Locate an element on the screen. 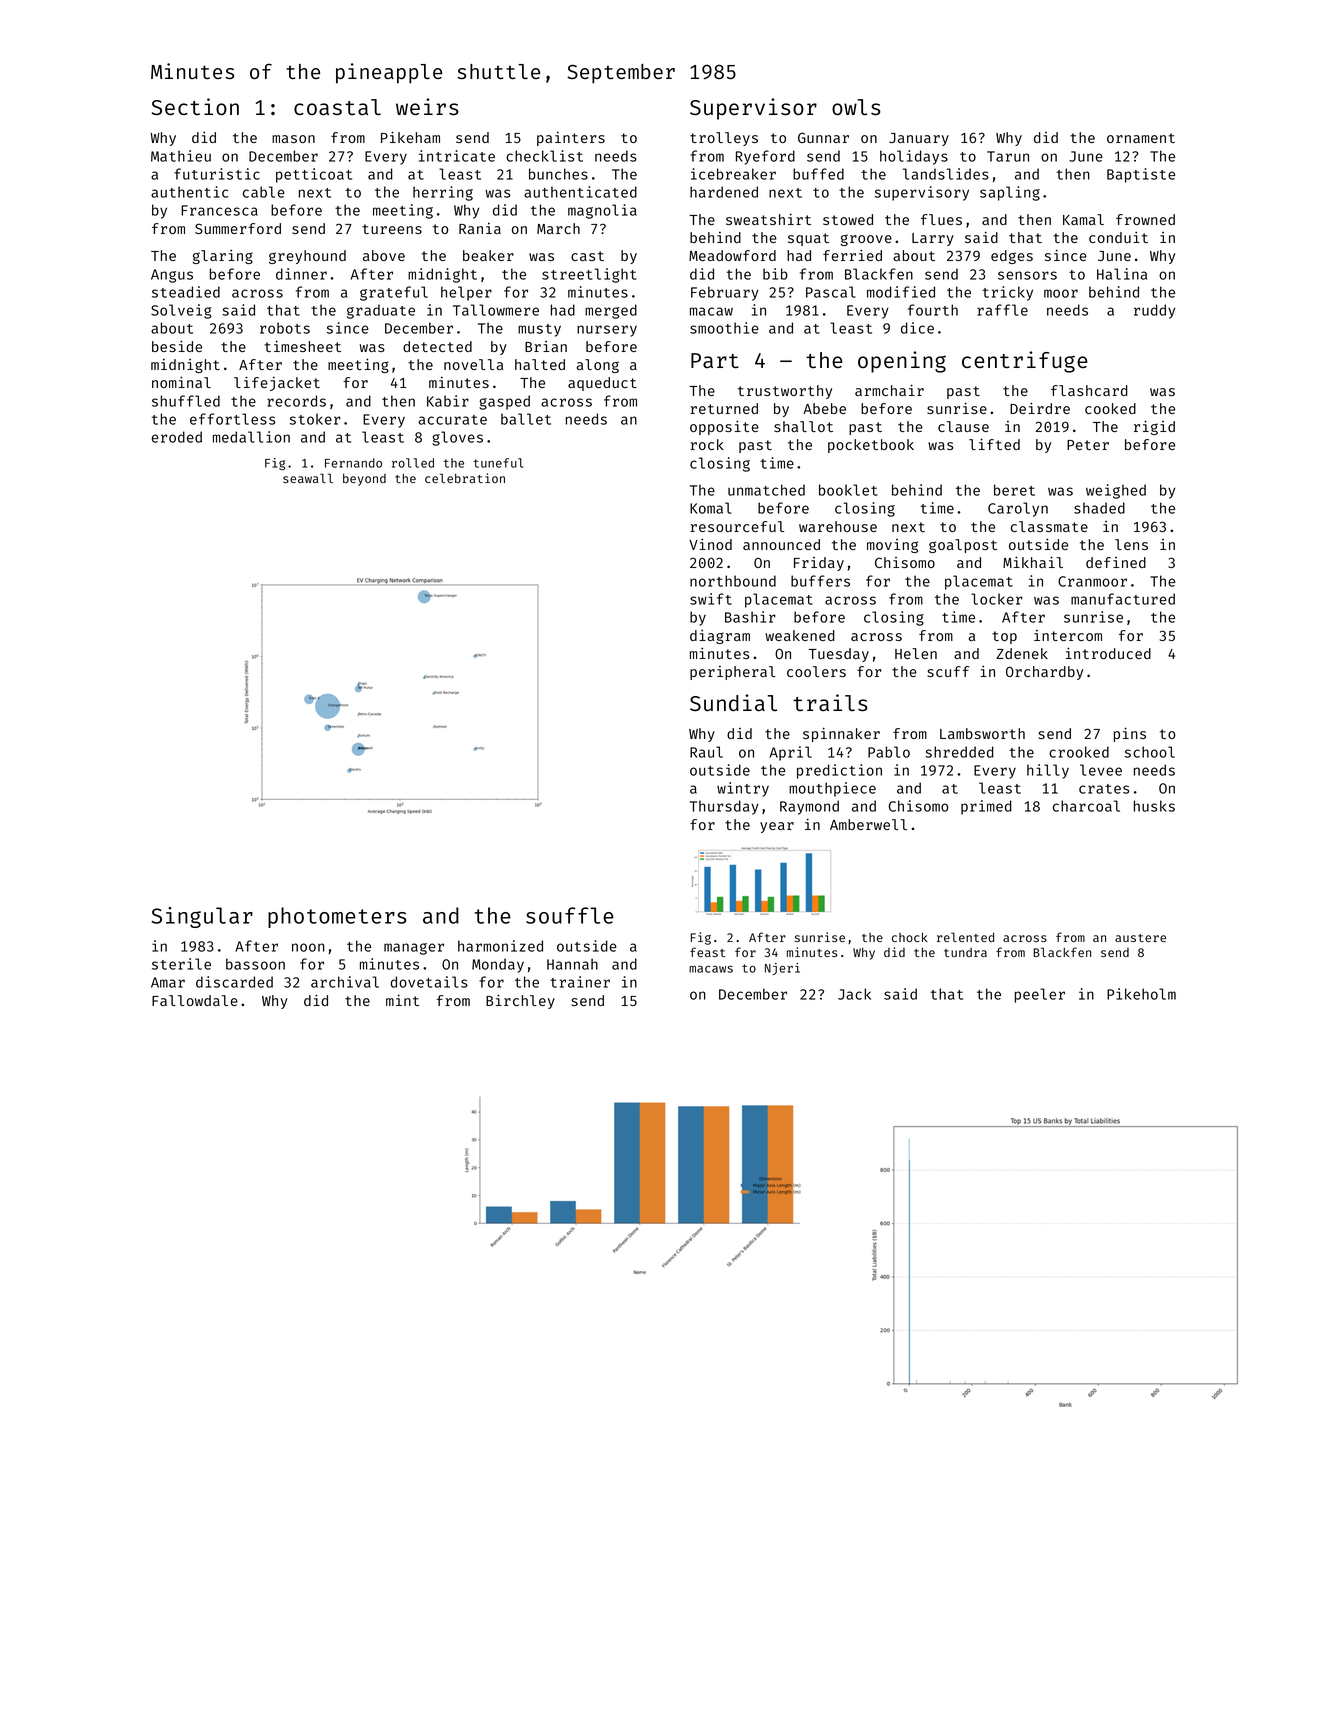  seawall is located at coordinates (308, 478).
